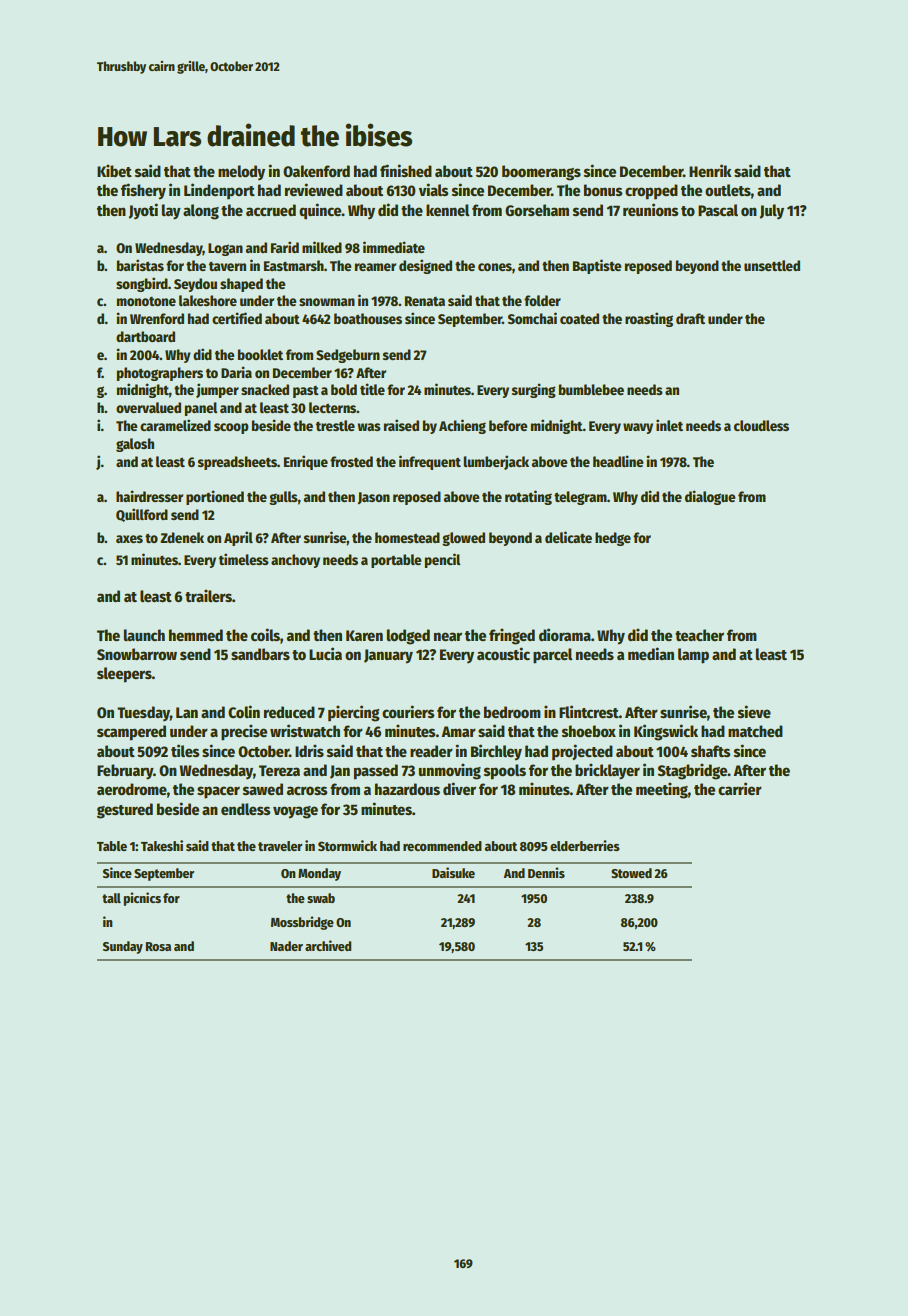  Describe the element at coordinates (157, 318) in the screenshot. I see `Wrenford` at that location.
